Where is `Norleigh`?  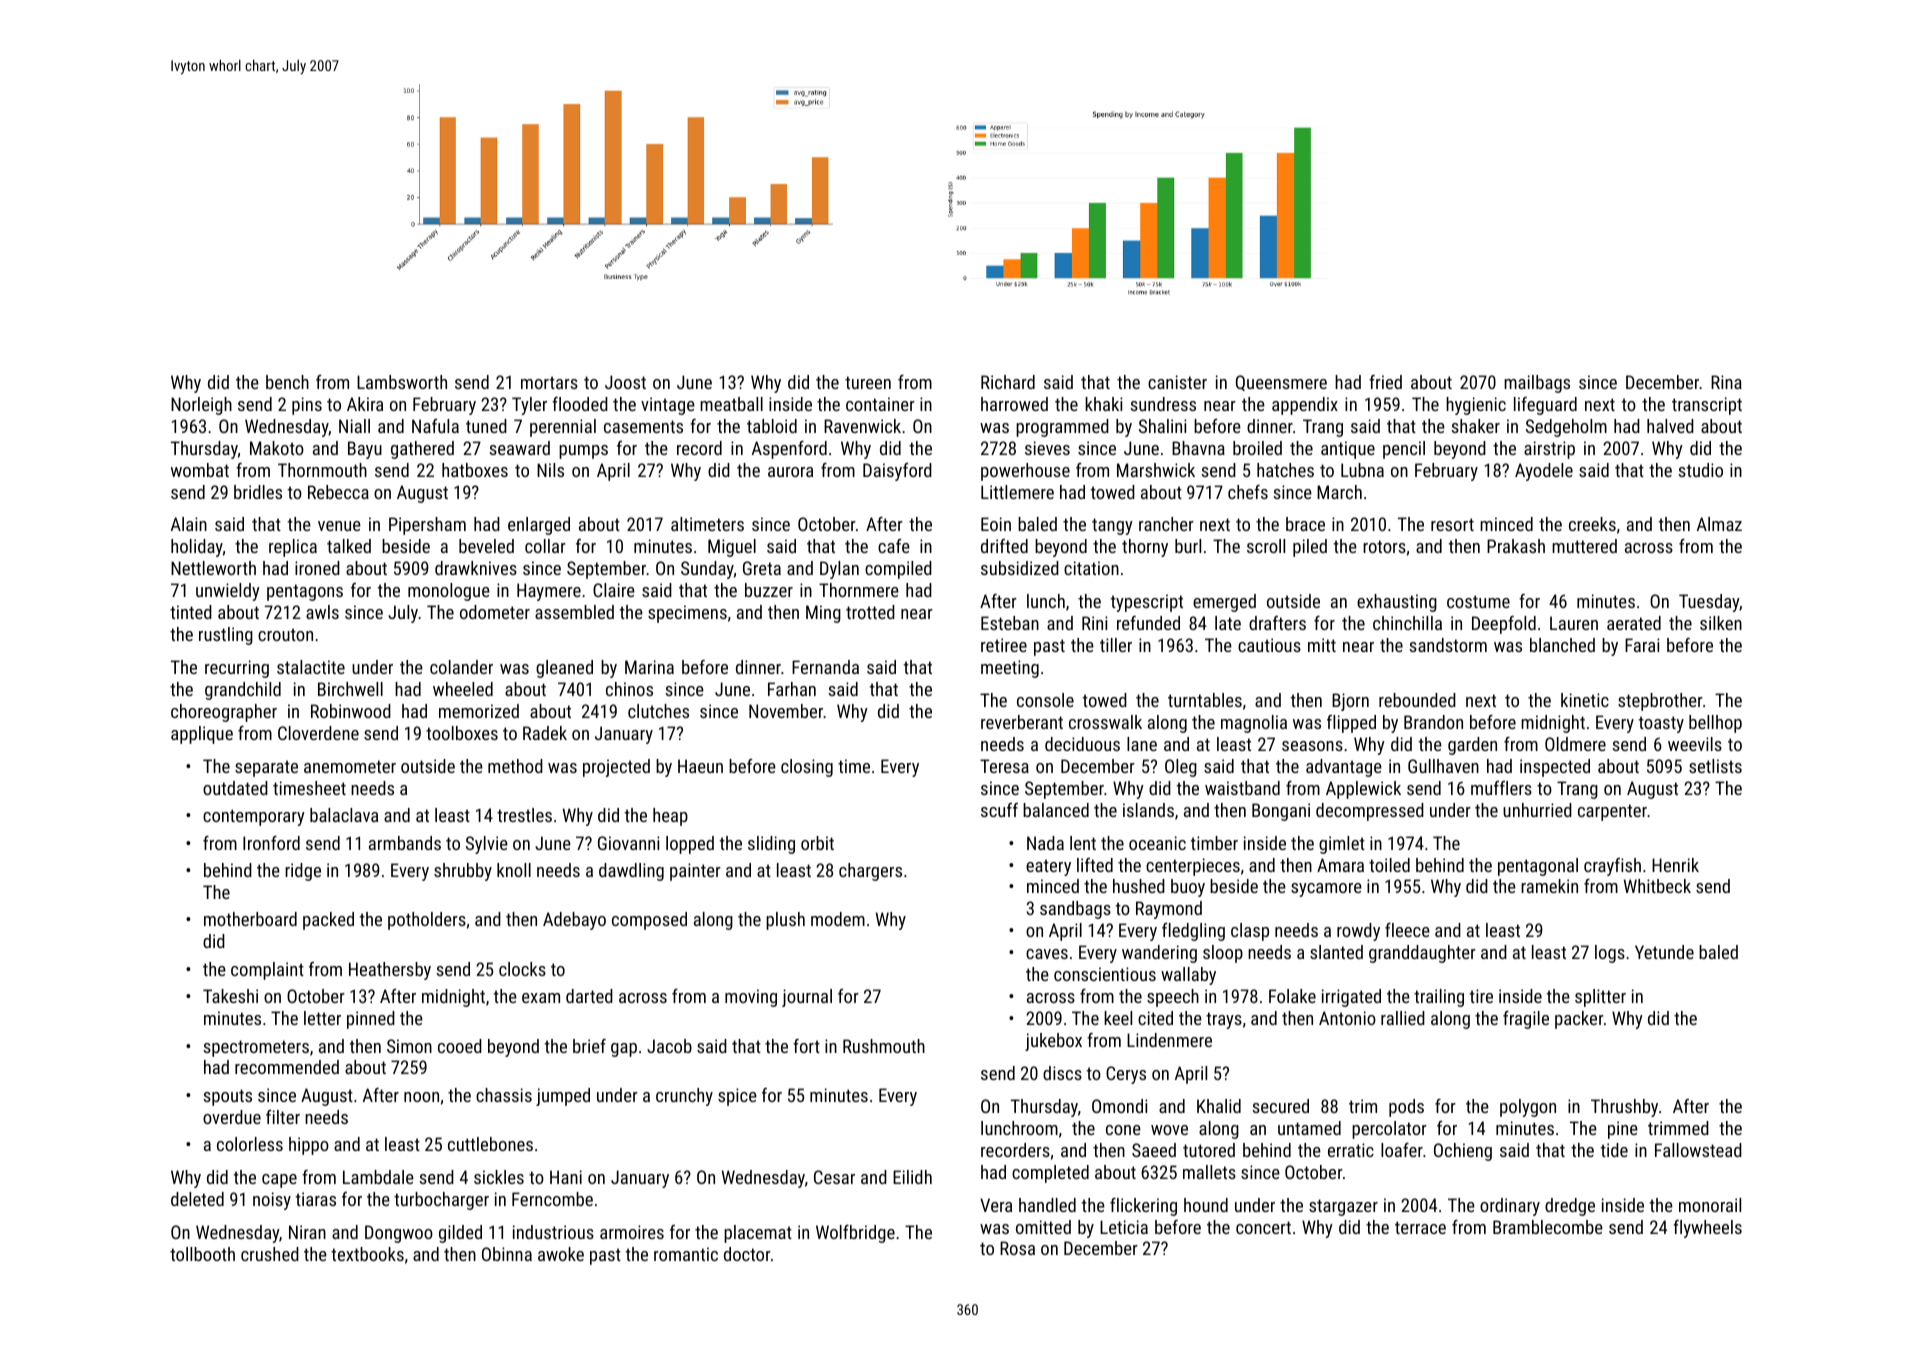 Norleigh is located at coordinates (201, 406).
